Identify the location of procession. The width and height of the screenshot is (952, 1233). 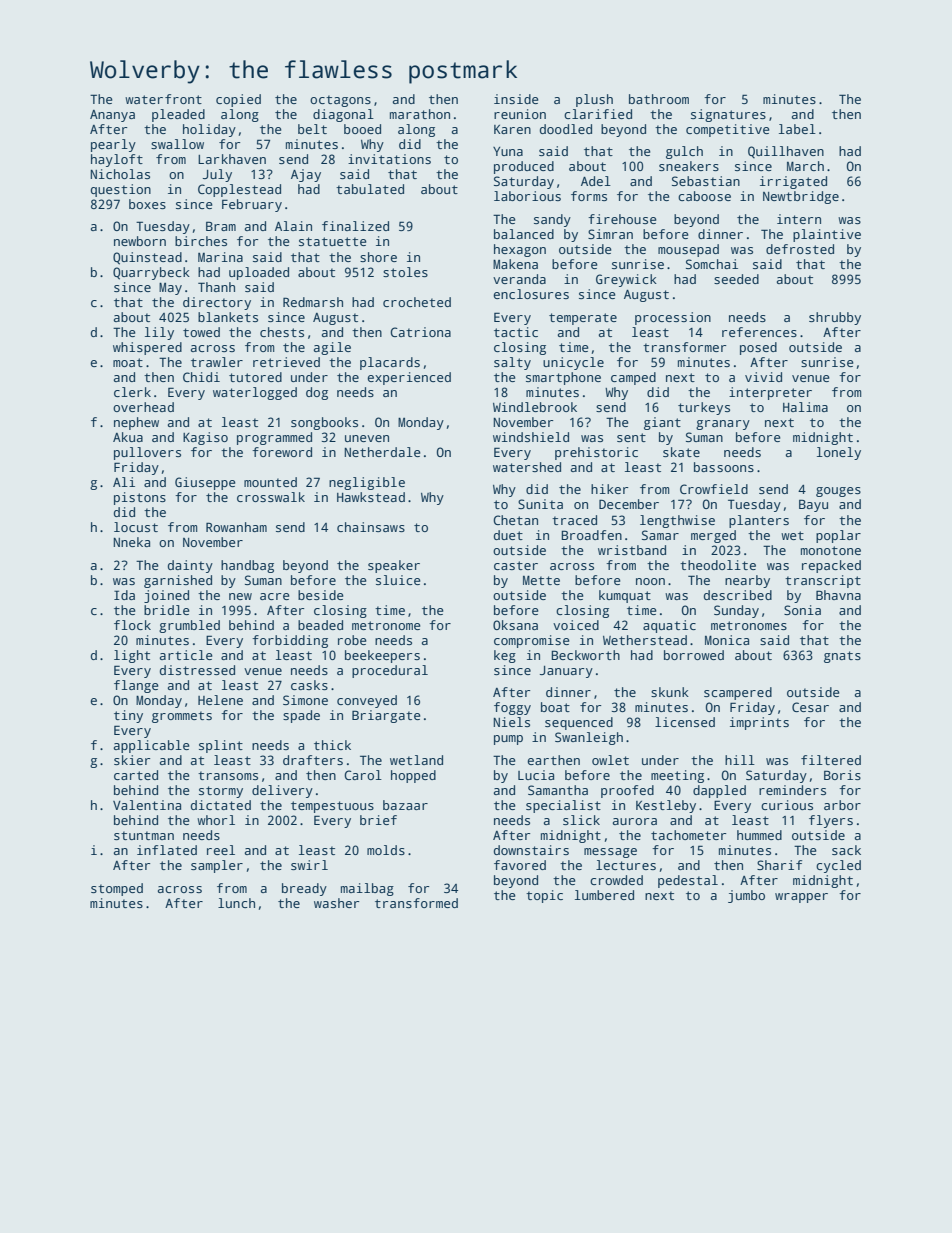
(673, 318).
